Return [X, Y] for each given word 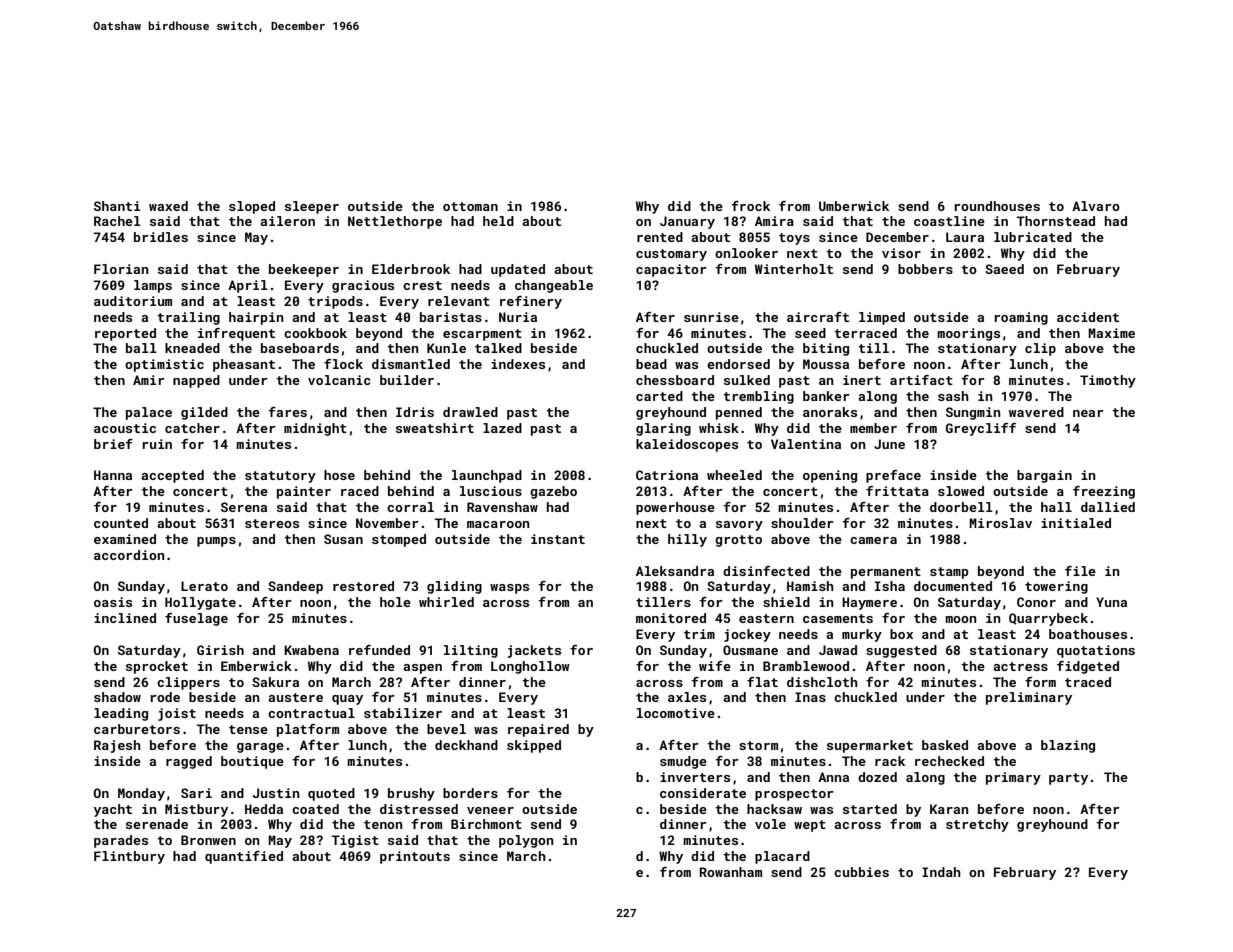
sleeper [312, 207]
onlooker [746, 253]
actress [1020, 666]
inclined [125, 618]
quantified [244, 857]
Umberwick [854, 206]
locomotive [676, 713]
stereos [272, 523]
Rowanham [730, 872]
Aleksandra [675, 571]
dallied [1108, 507]
